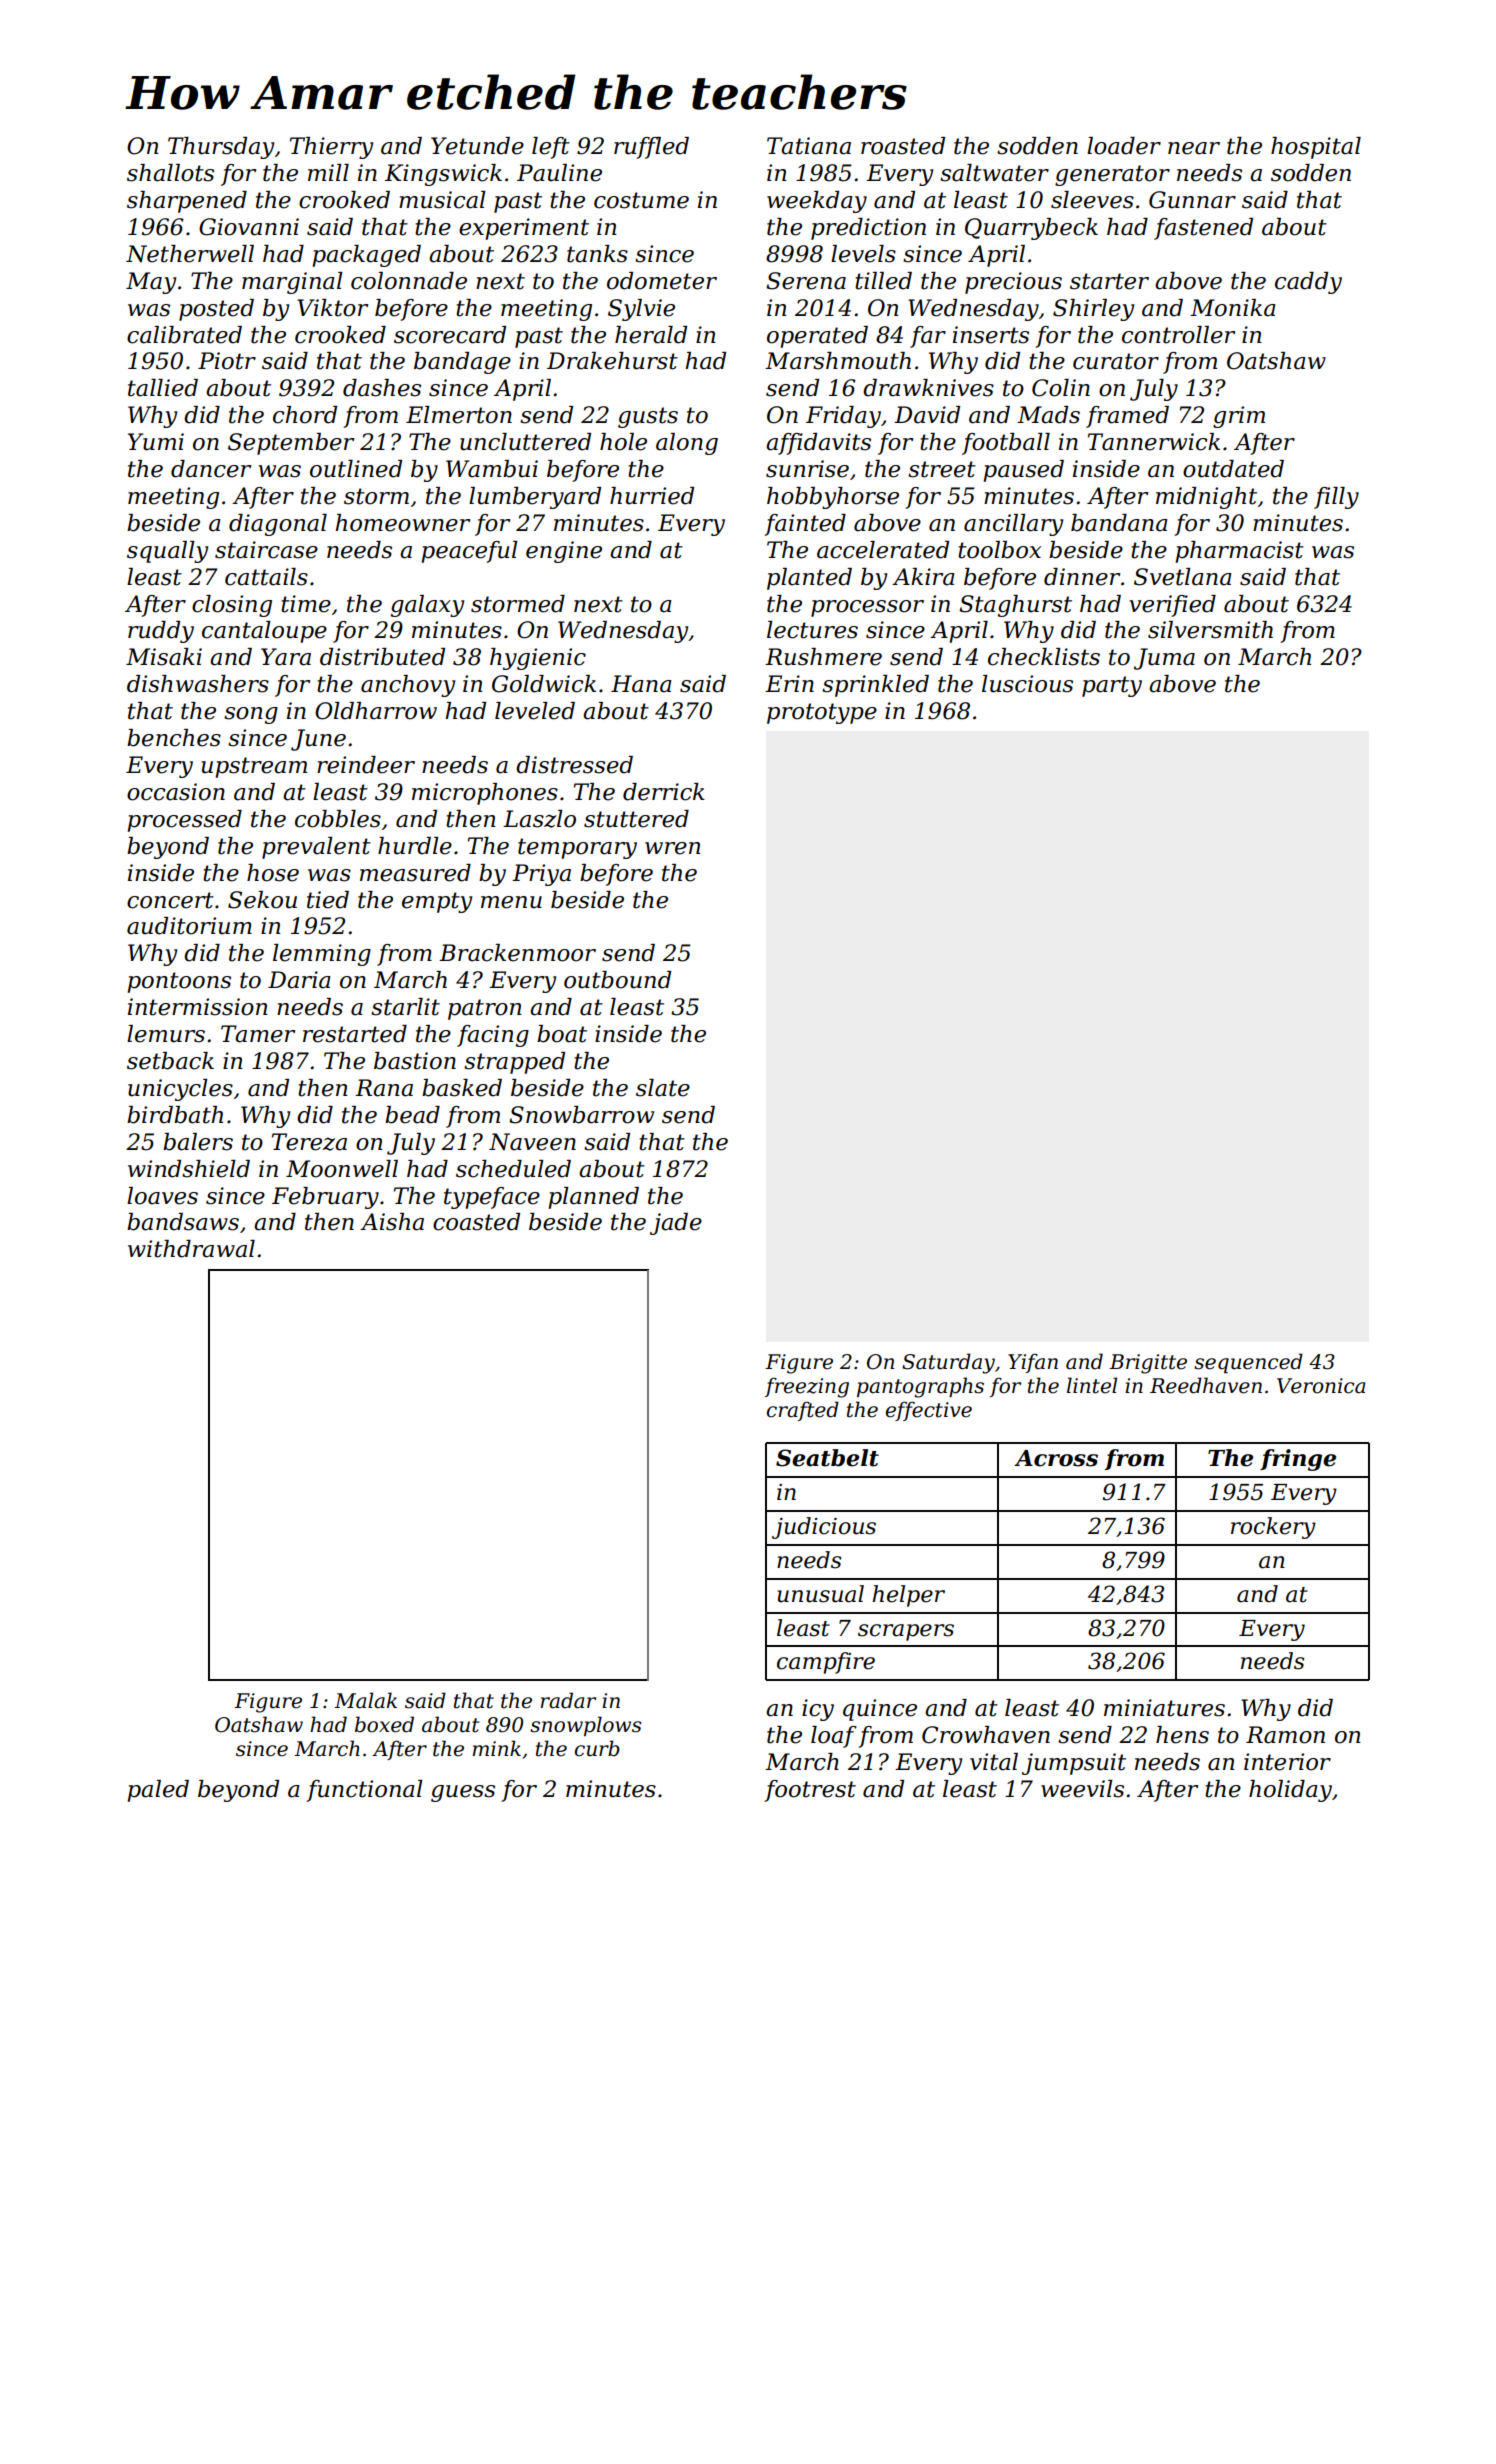 This image has width=1496, height=2464. Describe the element at coordinates (191, 1249) in the image. I see `withdrawal` at that location.
